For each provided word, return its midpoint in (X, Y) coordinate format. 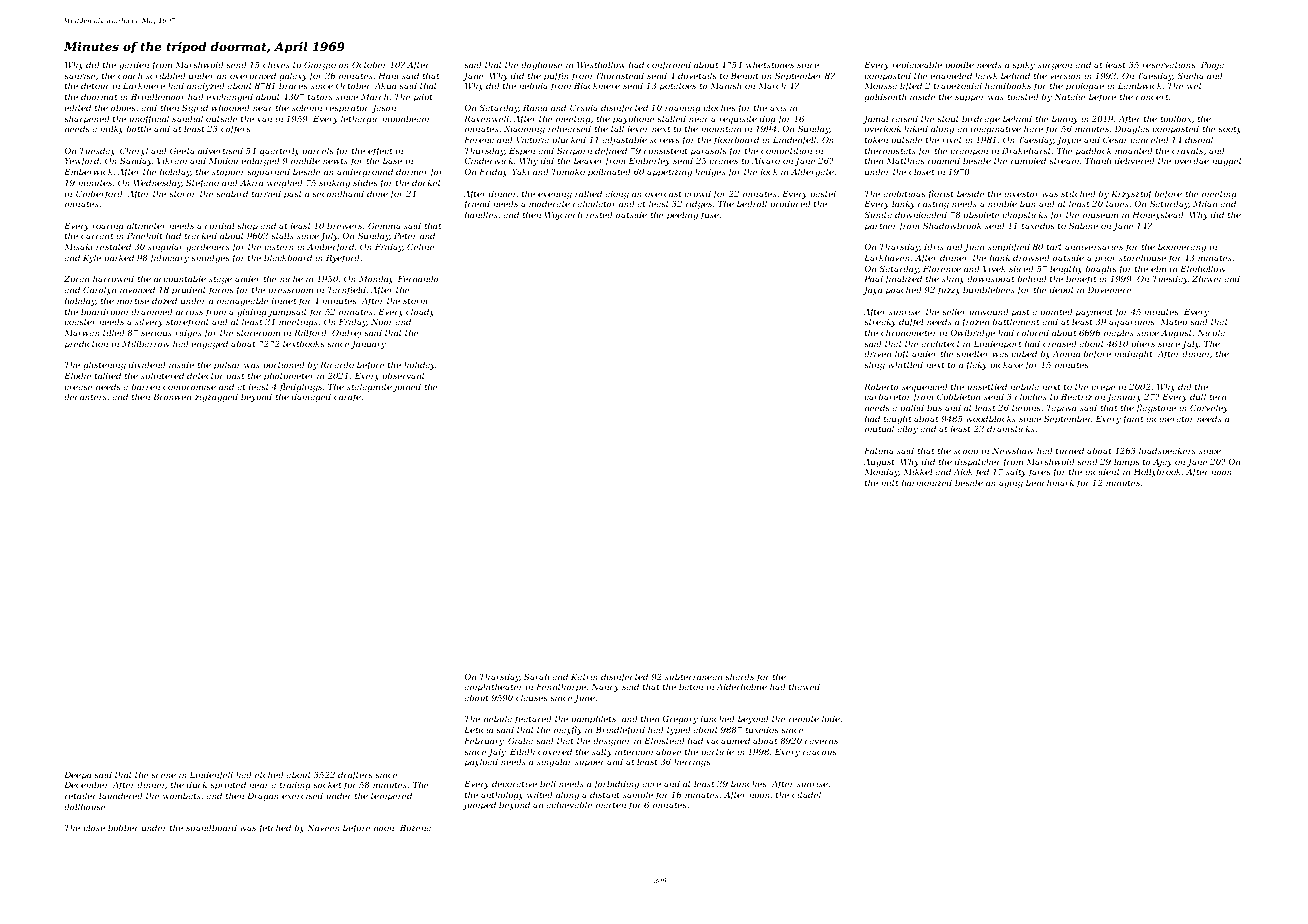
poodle (959, 65)
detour (95, 85)
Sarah (536, 676)
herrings (692, 762)
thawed (804, 686)
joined (407, 387)
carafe (347, 397)
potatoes (678, 87)
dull (1198, 396)
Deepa (77, 776)
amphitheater (493, 687)
